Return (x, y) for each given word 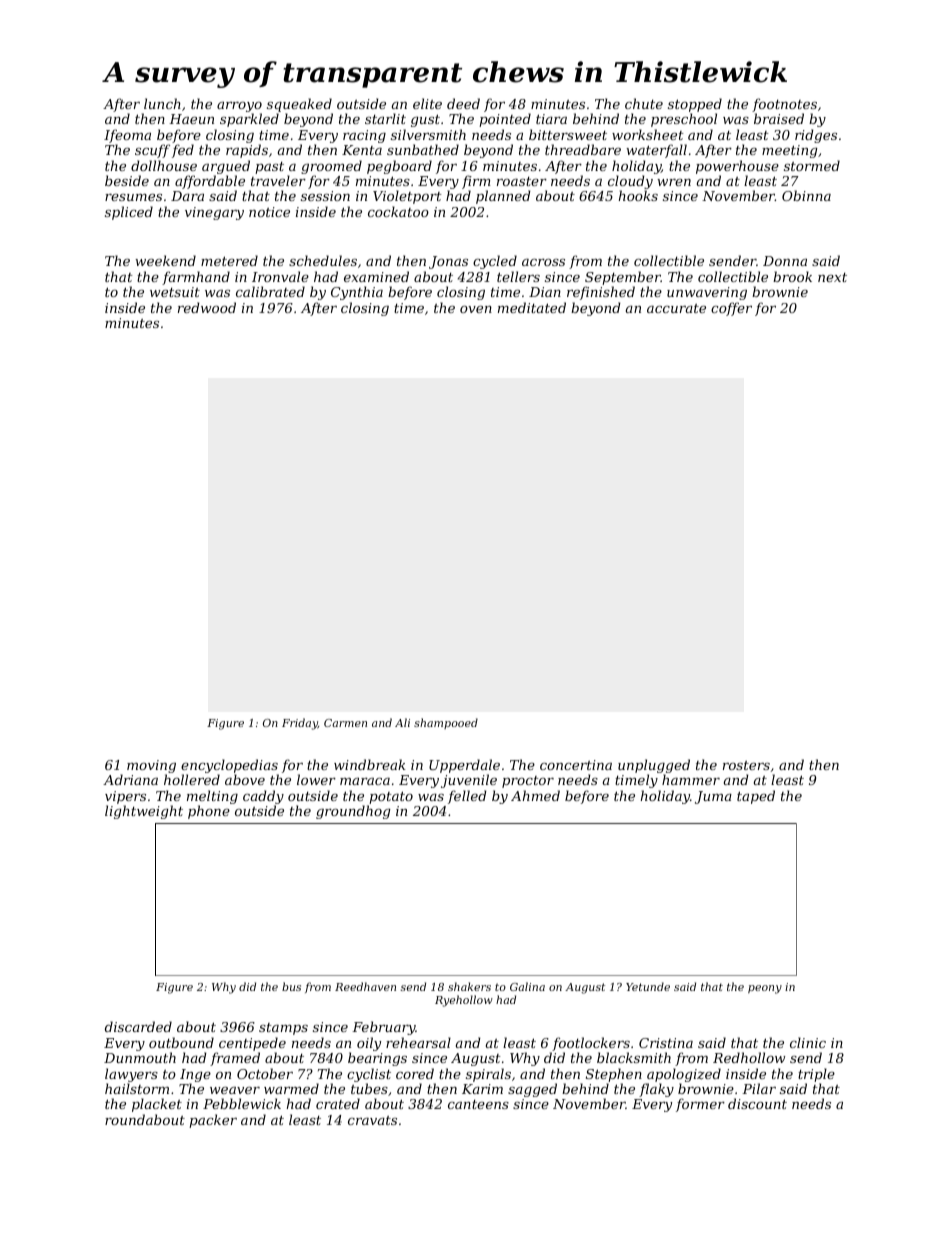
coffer (731, 309)
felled (467, 797)
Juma (713, 797)
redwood (207, 307)
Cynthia (357, 293)
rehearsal (418, 1042)
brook (792, 276)
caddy (263, 797)
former (700, 1105)
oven (476, 309)
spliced (129, 213)
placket (157, 1105)
